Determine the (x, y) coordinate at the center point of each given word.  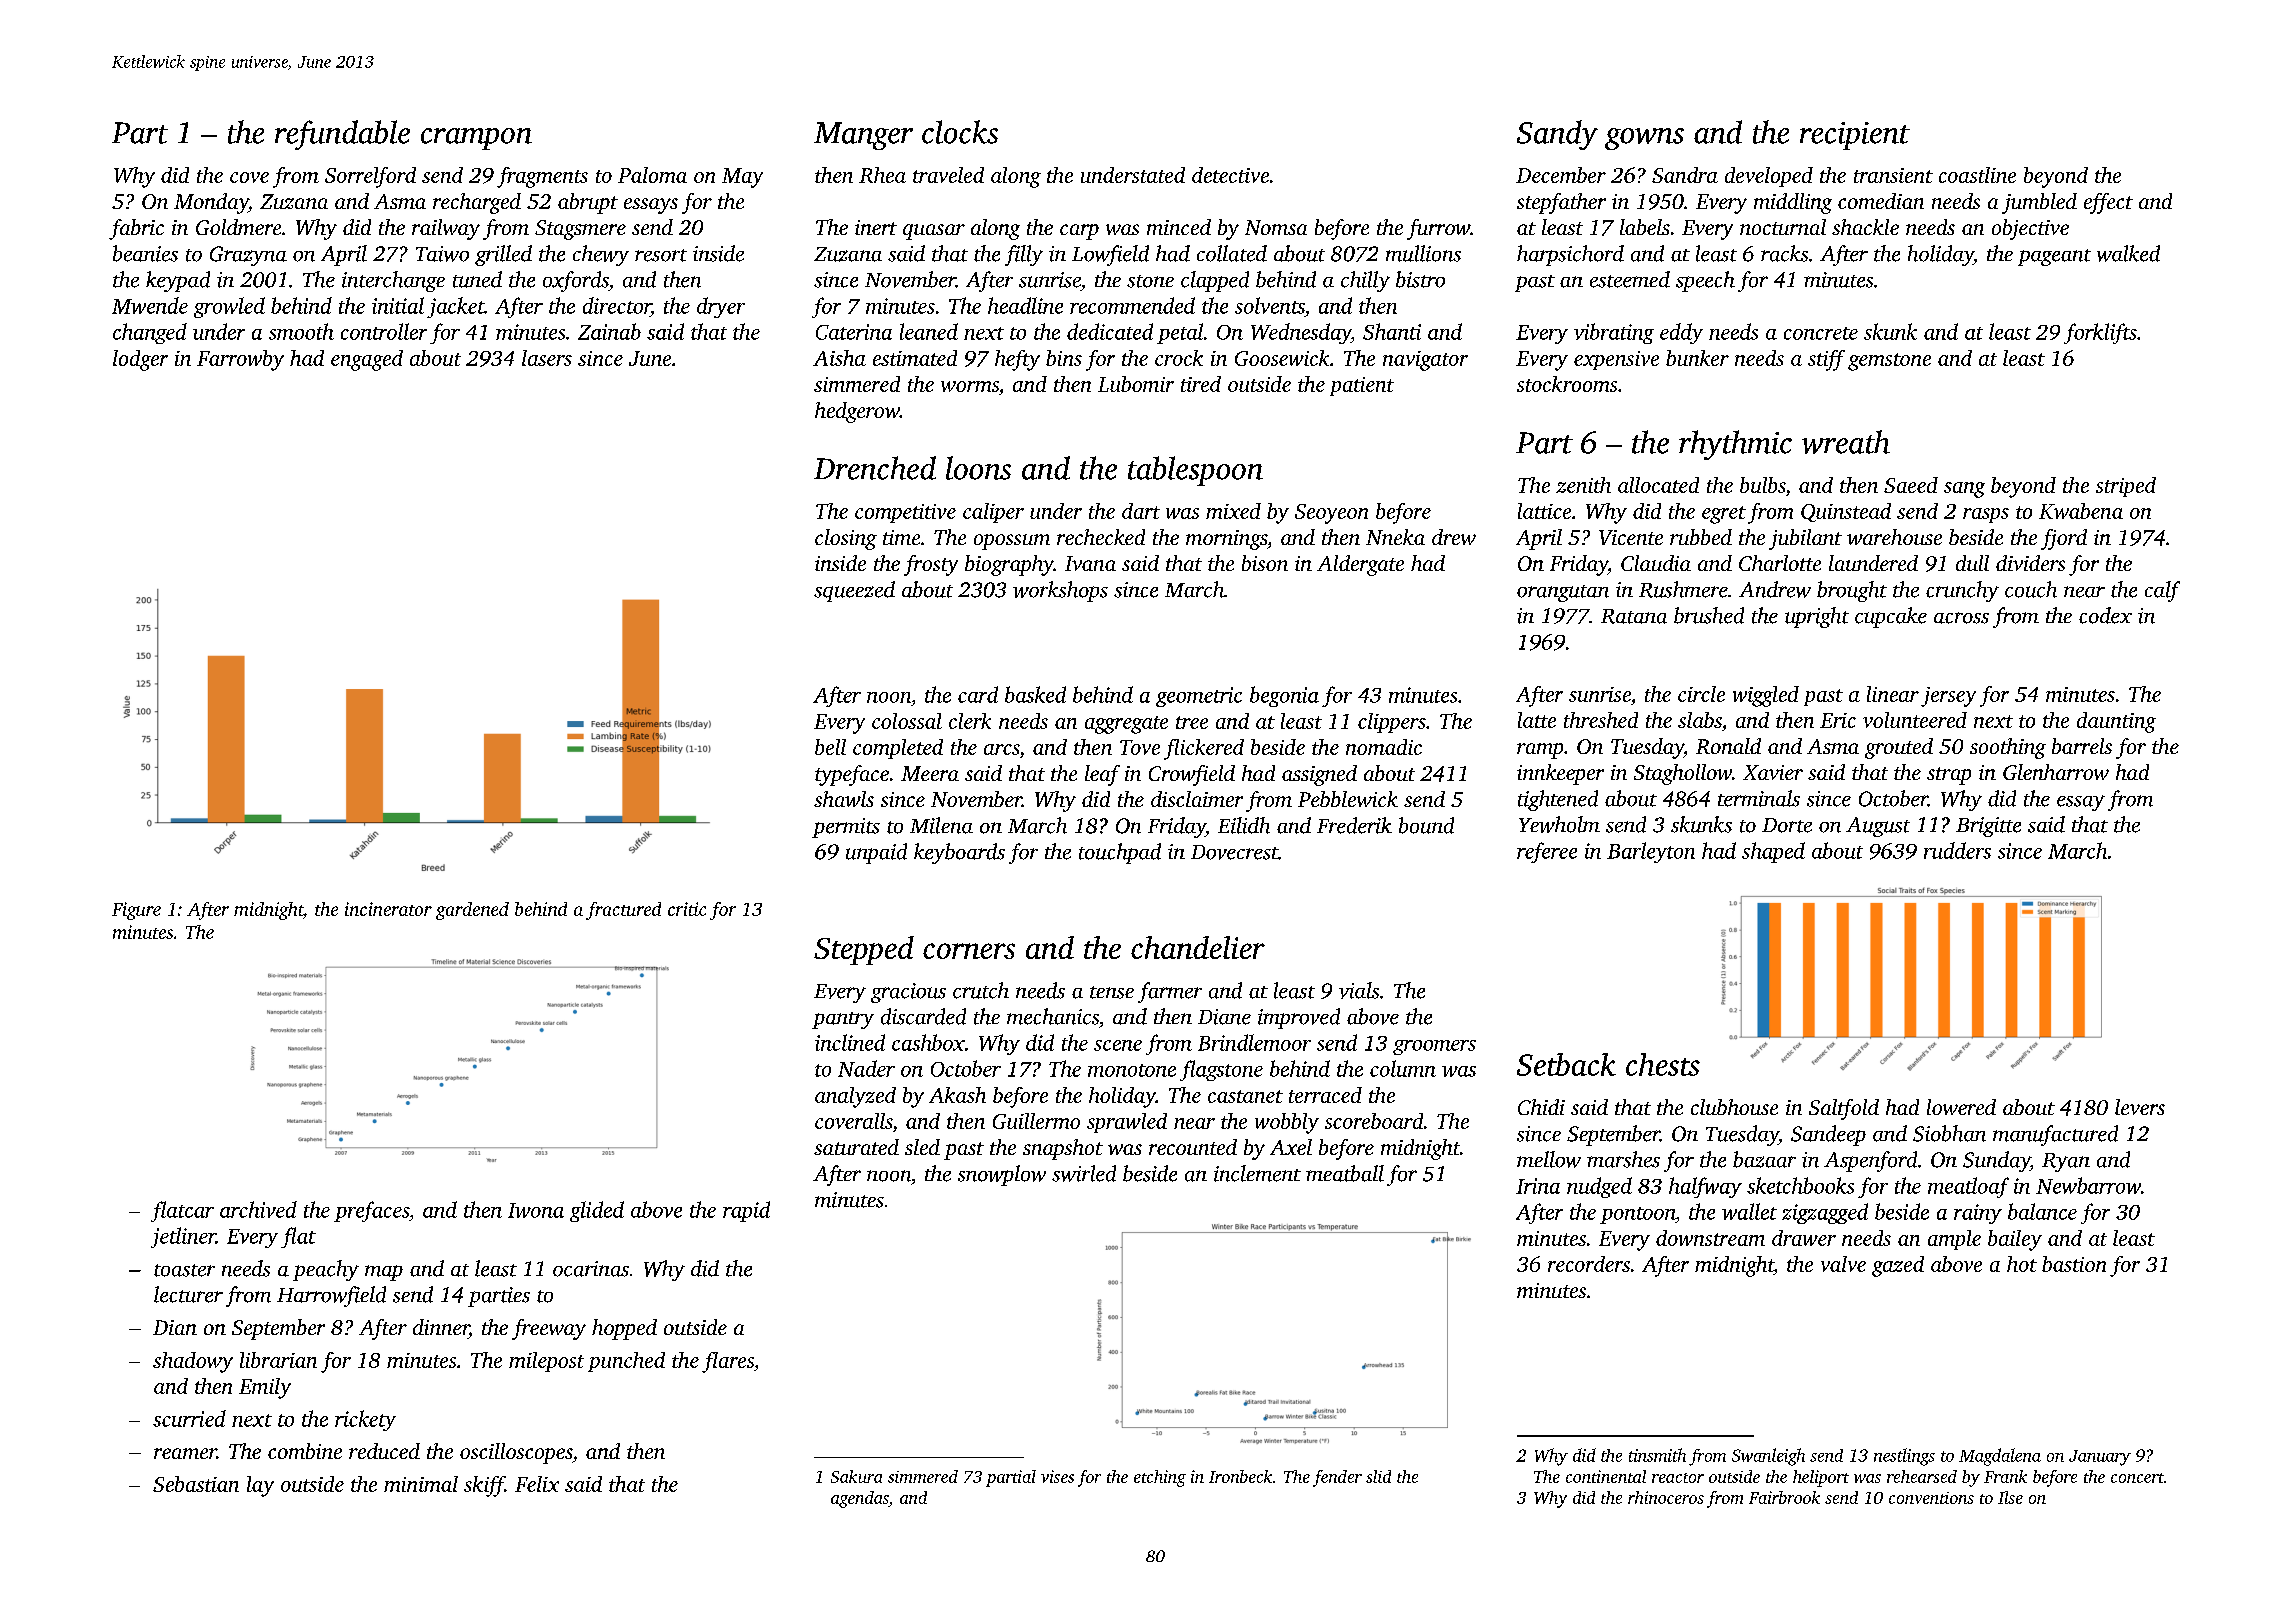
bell (830, 747)
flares (728, 1362)
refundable (342, 135)
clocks (960, 132)
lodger (140, 360)
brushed (1709, 615)
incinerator (388, 909)
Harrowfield (331, 1296)
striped (2126, 487)
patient (1362, 386)
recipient (1855, 136)
